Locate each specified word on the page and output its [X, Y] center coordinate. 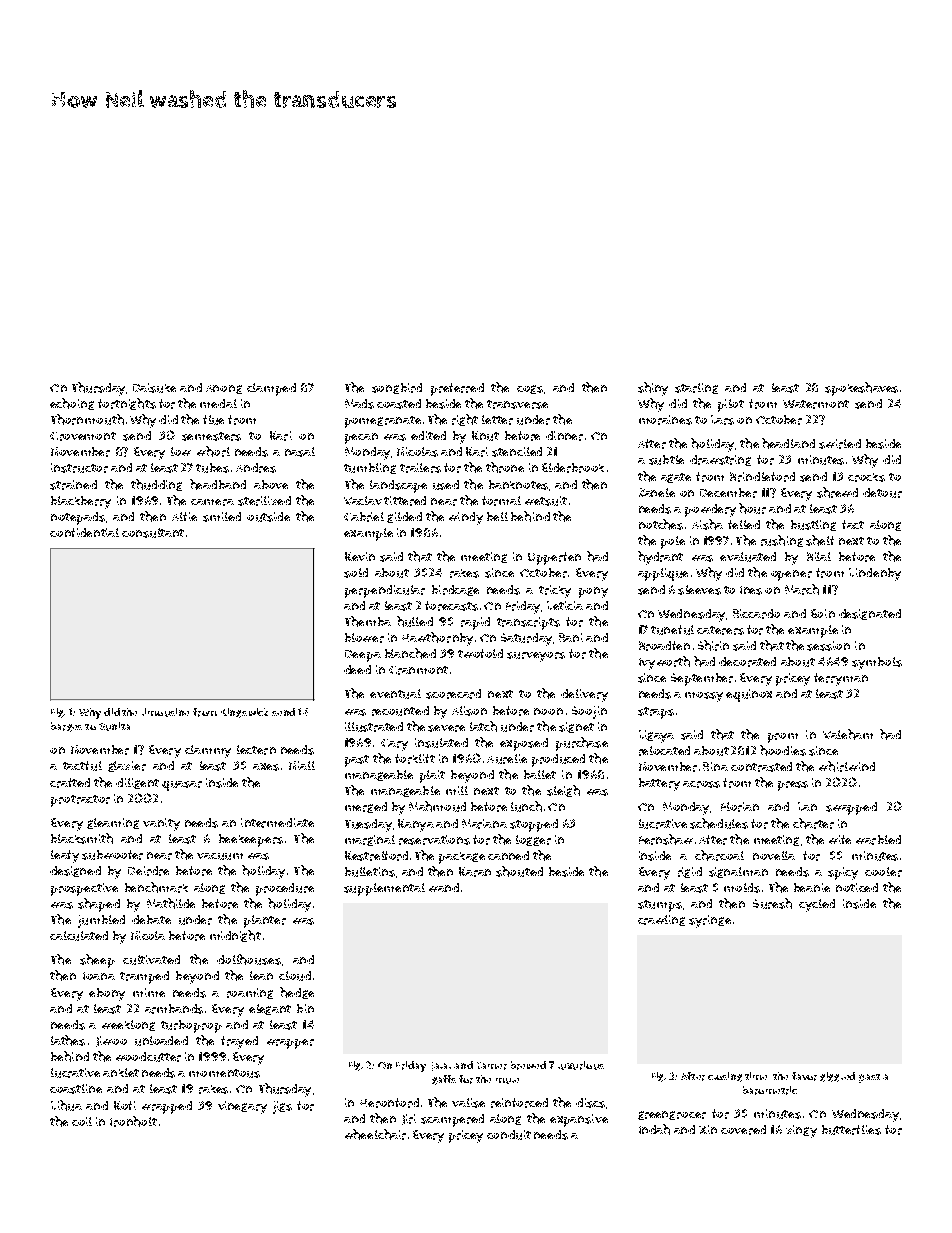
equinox [749, 695]
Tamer [492, 1066]
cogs [530, 389]
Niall [302, 765]
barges [66, 727]
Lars [722, 420]
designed [75, 871]
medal [218, 403]
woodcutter [148, 1057]
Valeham [848, 734]
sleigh [563, 791]
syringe [710, 921]
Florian [740, 807]
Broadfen [664, 646]
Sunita [114, 726]
